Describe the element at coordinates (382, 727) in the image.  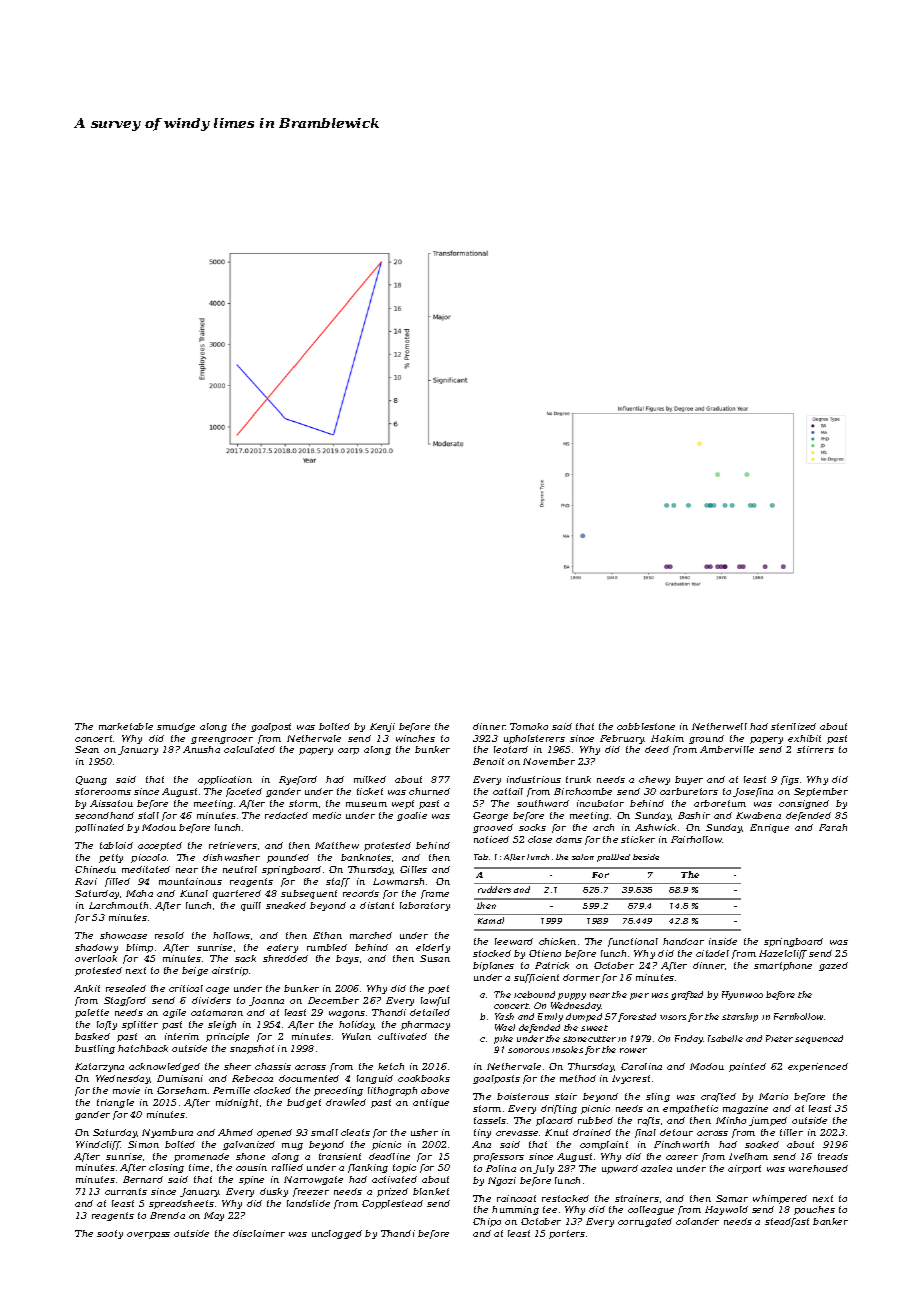
I see `Kenji` at that location.
